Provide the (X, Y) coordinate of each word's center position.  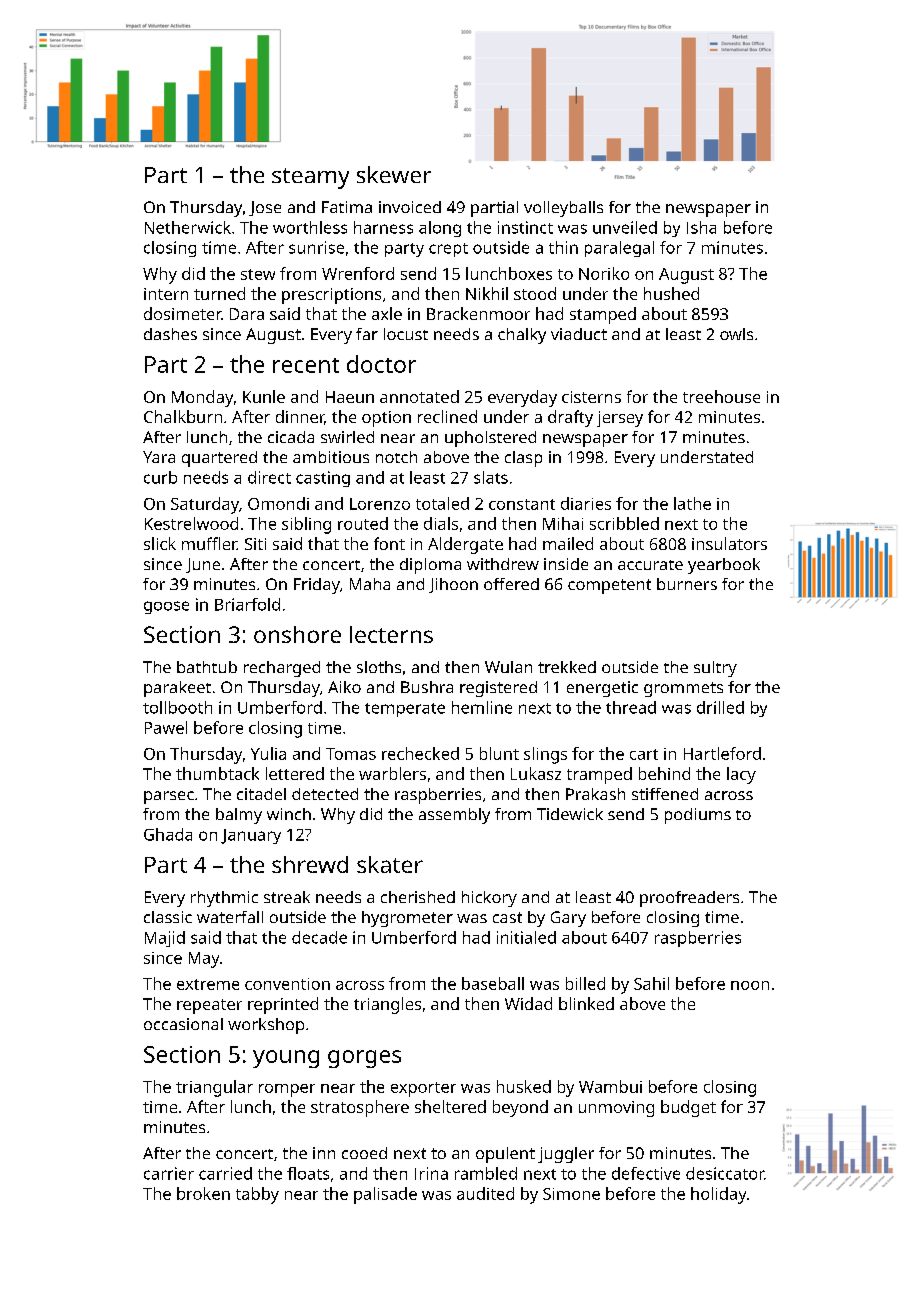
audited (485, 1193)
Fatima (347, 207)
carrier (169, 1173)
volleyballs (563, 209)
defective (646, 1173)
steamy (310, 178)
